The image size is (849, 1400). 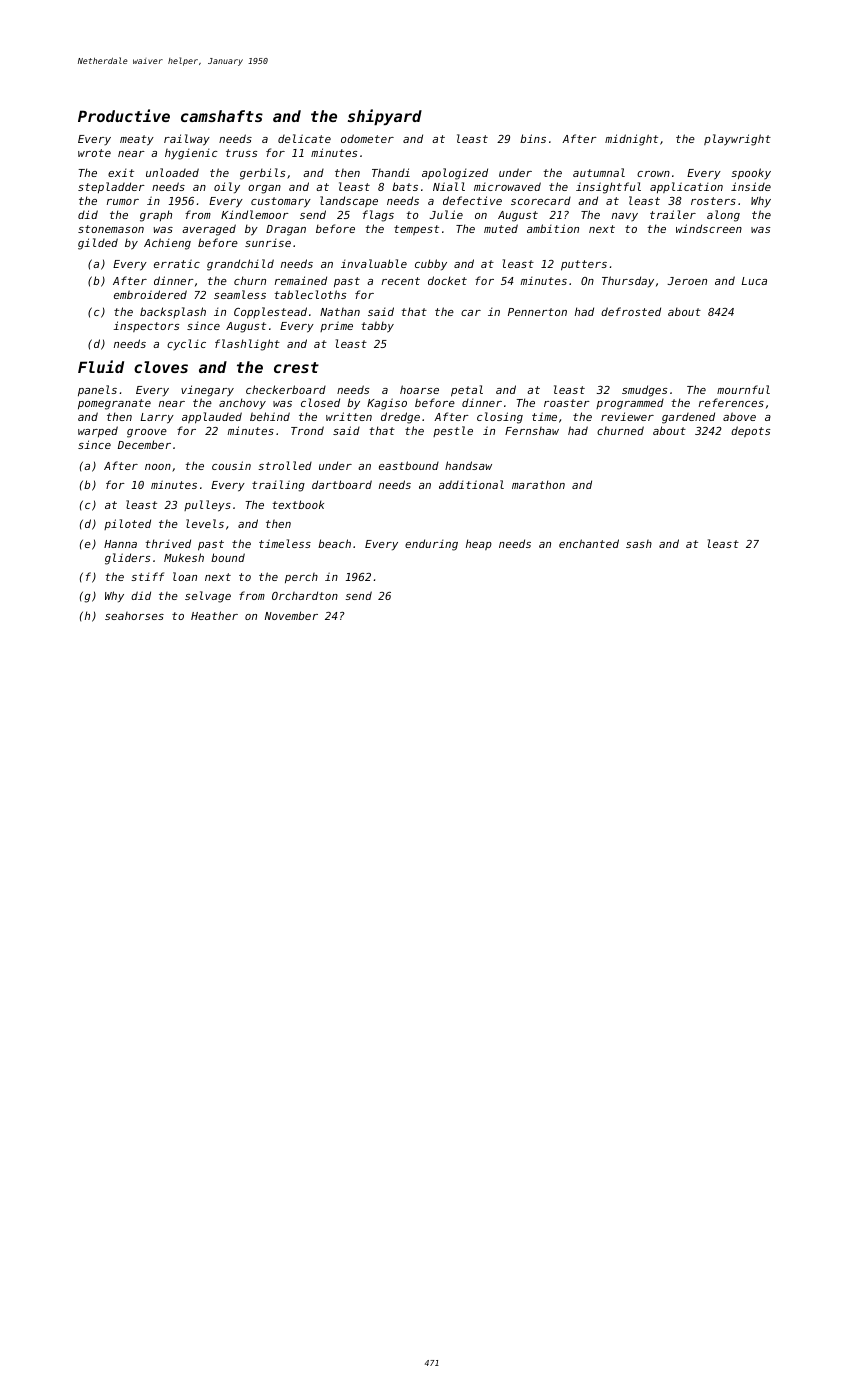 I want to click on cubby, so click(x=431, y=265).
